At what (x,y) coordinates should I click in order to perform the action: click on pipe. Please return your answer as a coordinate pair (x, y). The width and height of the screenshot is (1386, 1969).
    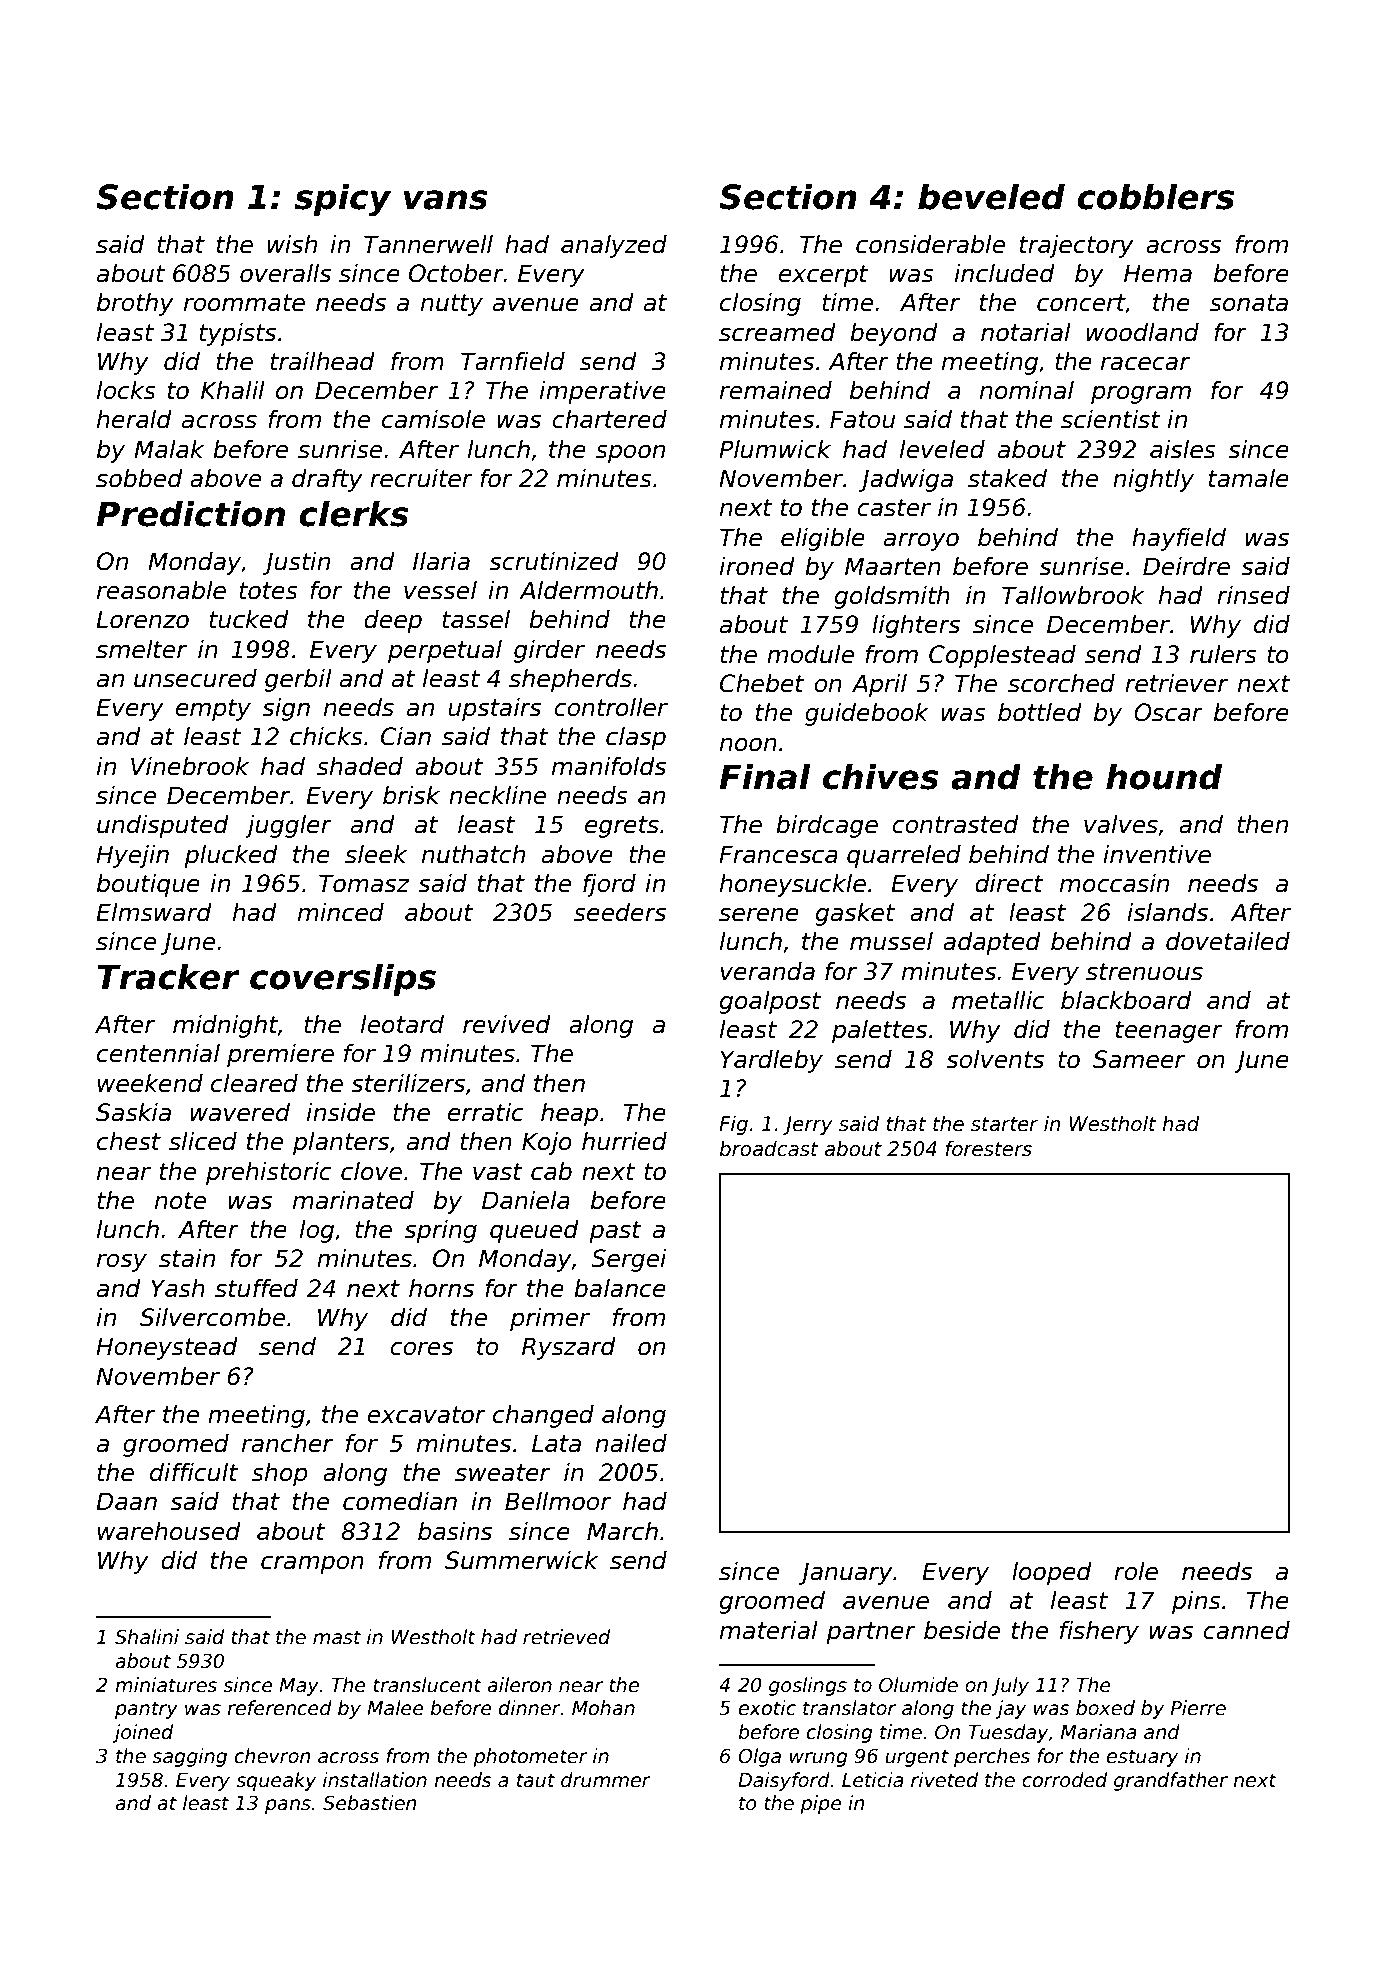
    Looking at the image, I should click on (821, 1804).
